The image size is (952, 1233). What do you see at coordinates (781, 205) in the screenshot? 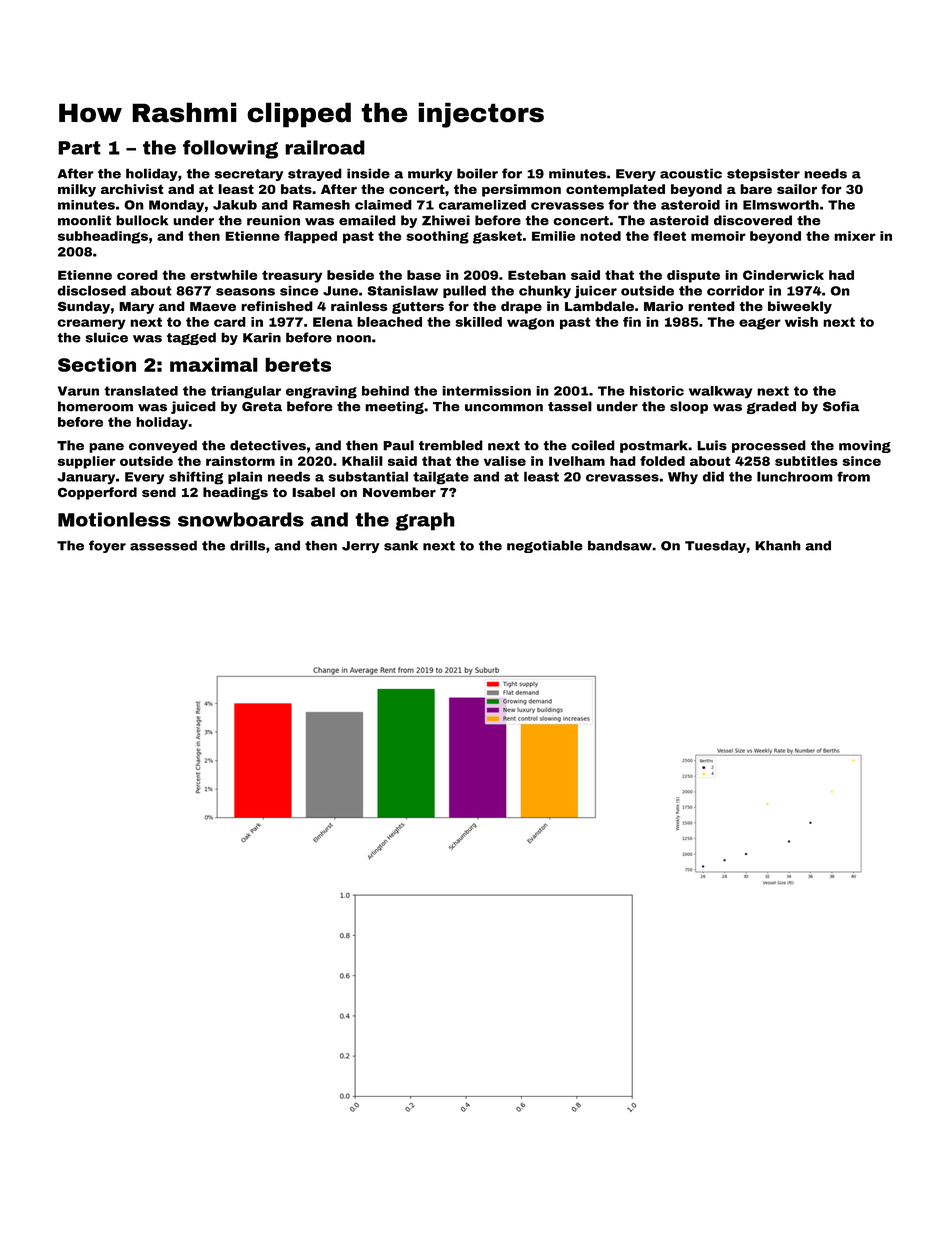
I see `Elmsworth` at bounding box center [781, 205].
